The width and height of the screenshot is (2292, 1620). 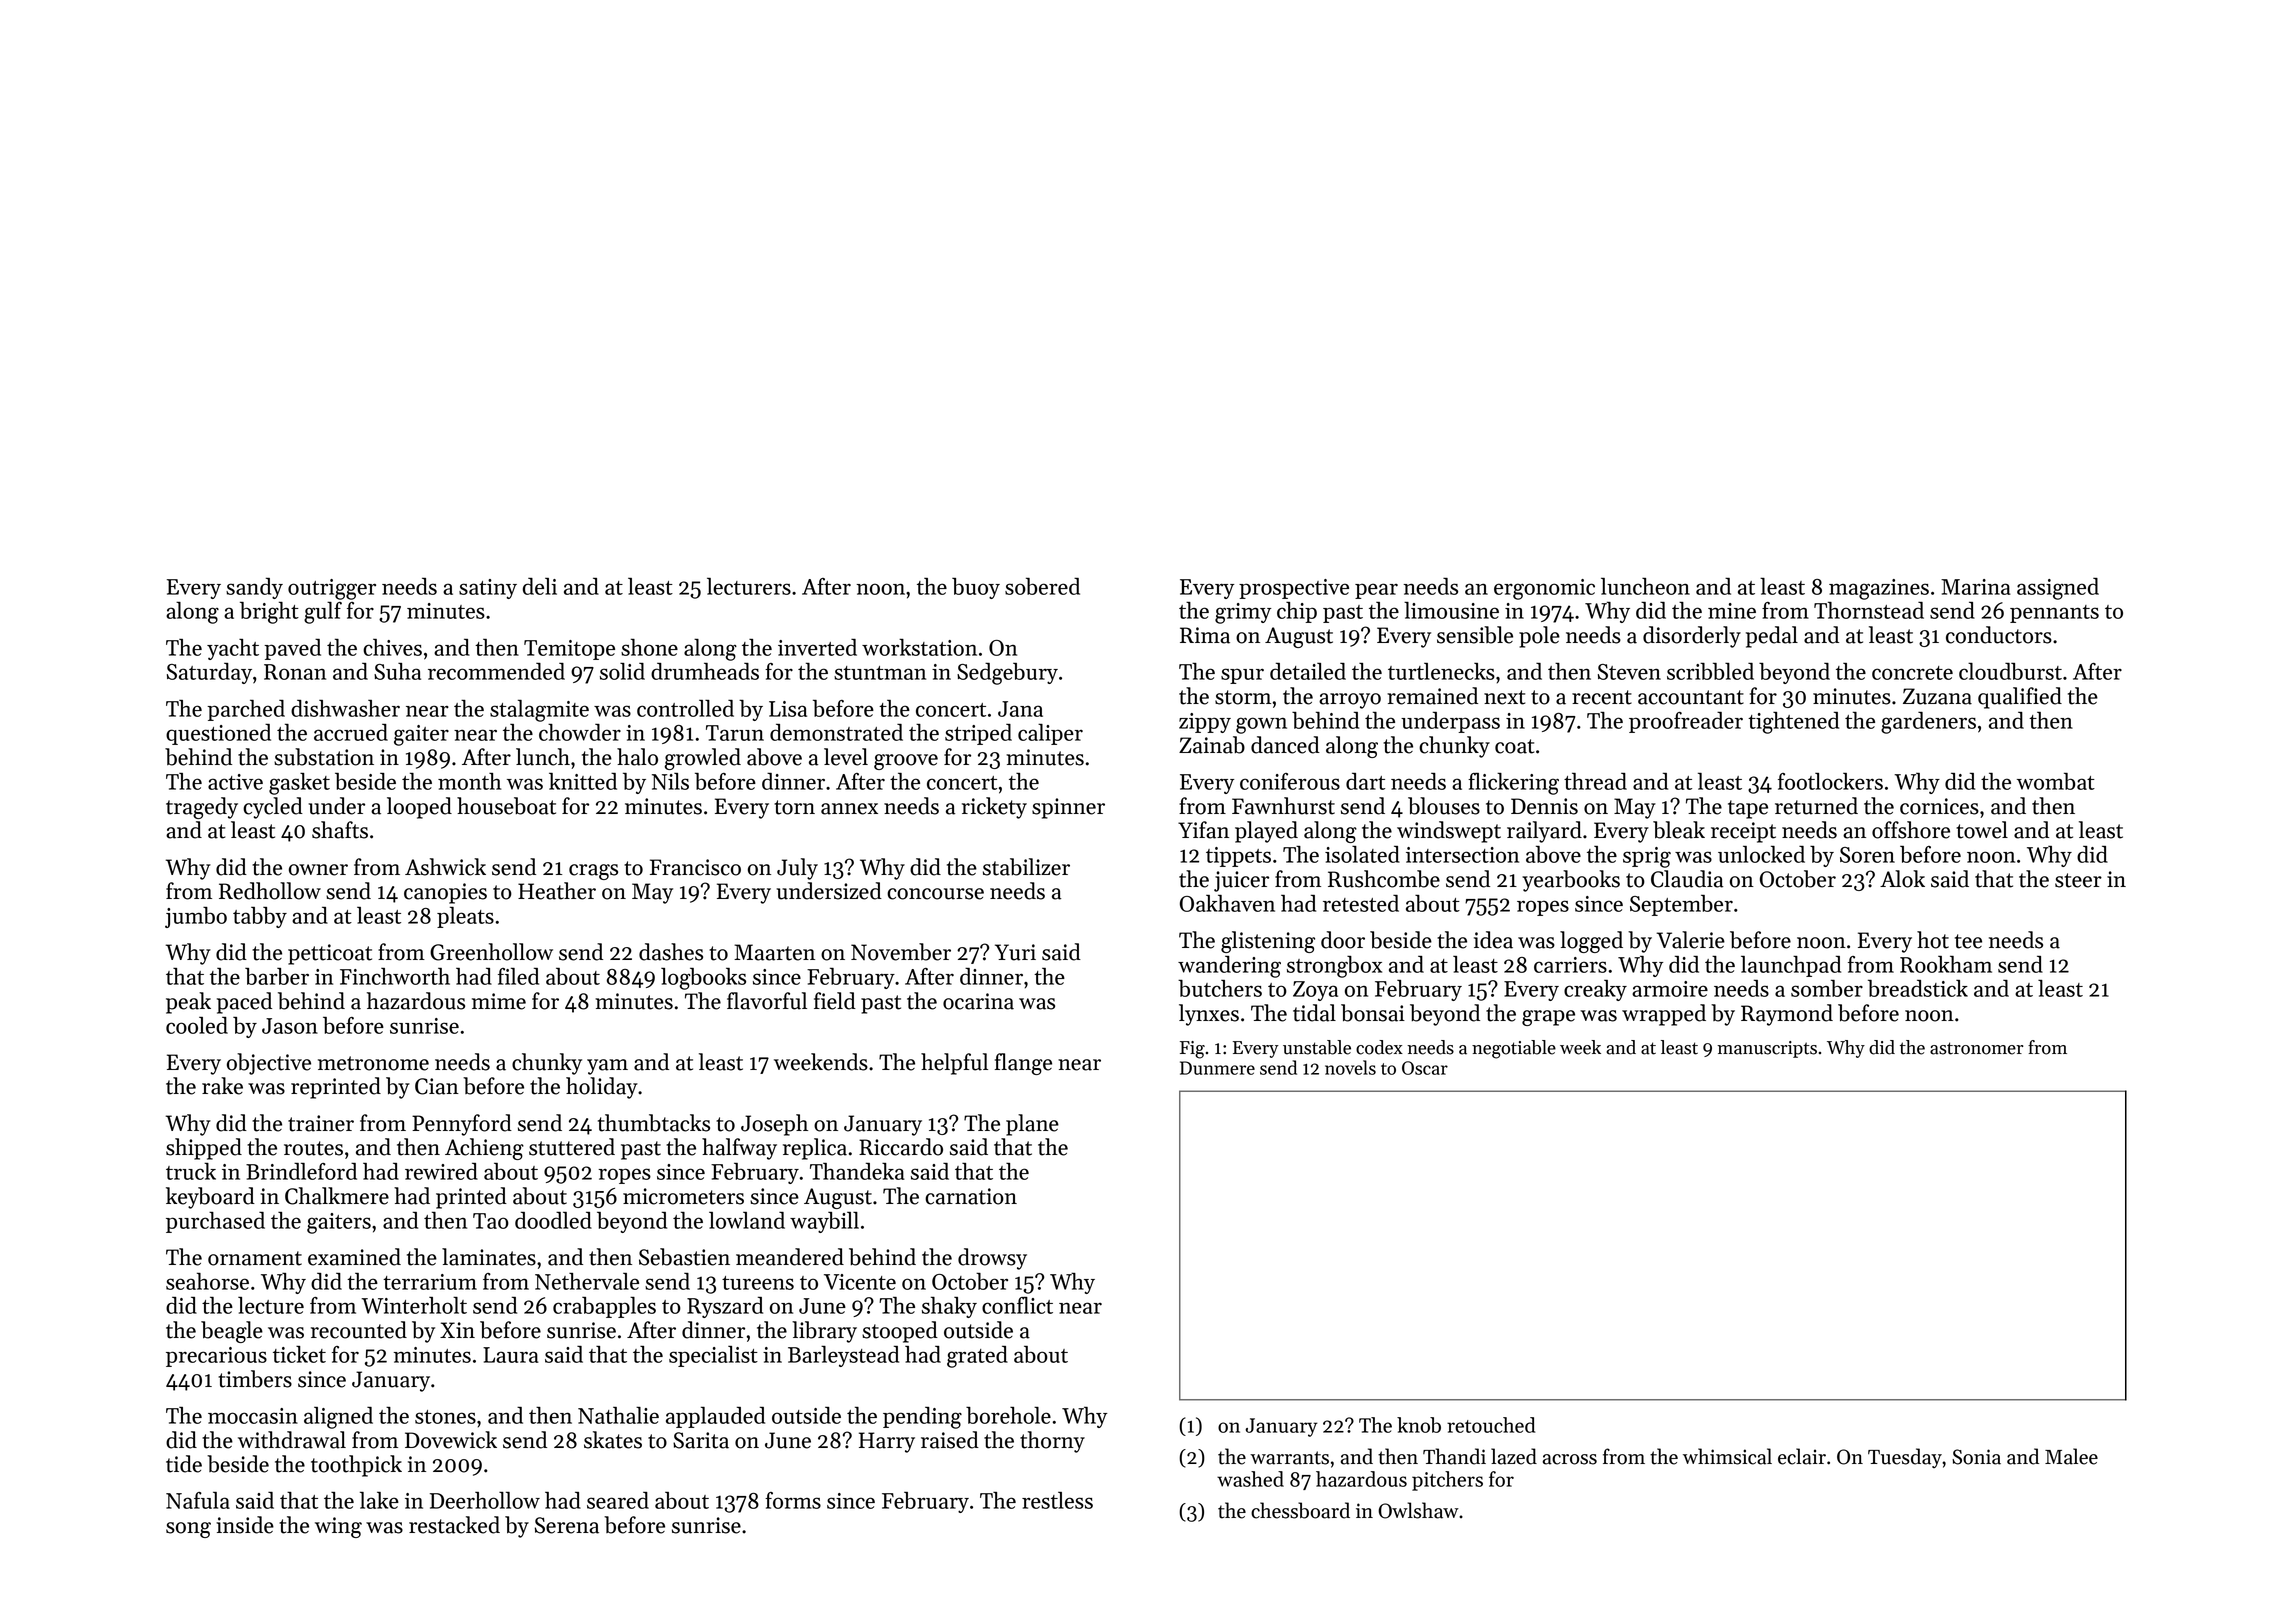 I want to click on ergonomic, so click(x=1544, y=589).
